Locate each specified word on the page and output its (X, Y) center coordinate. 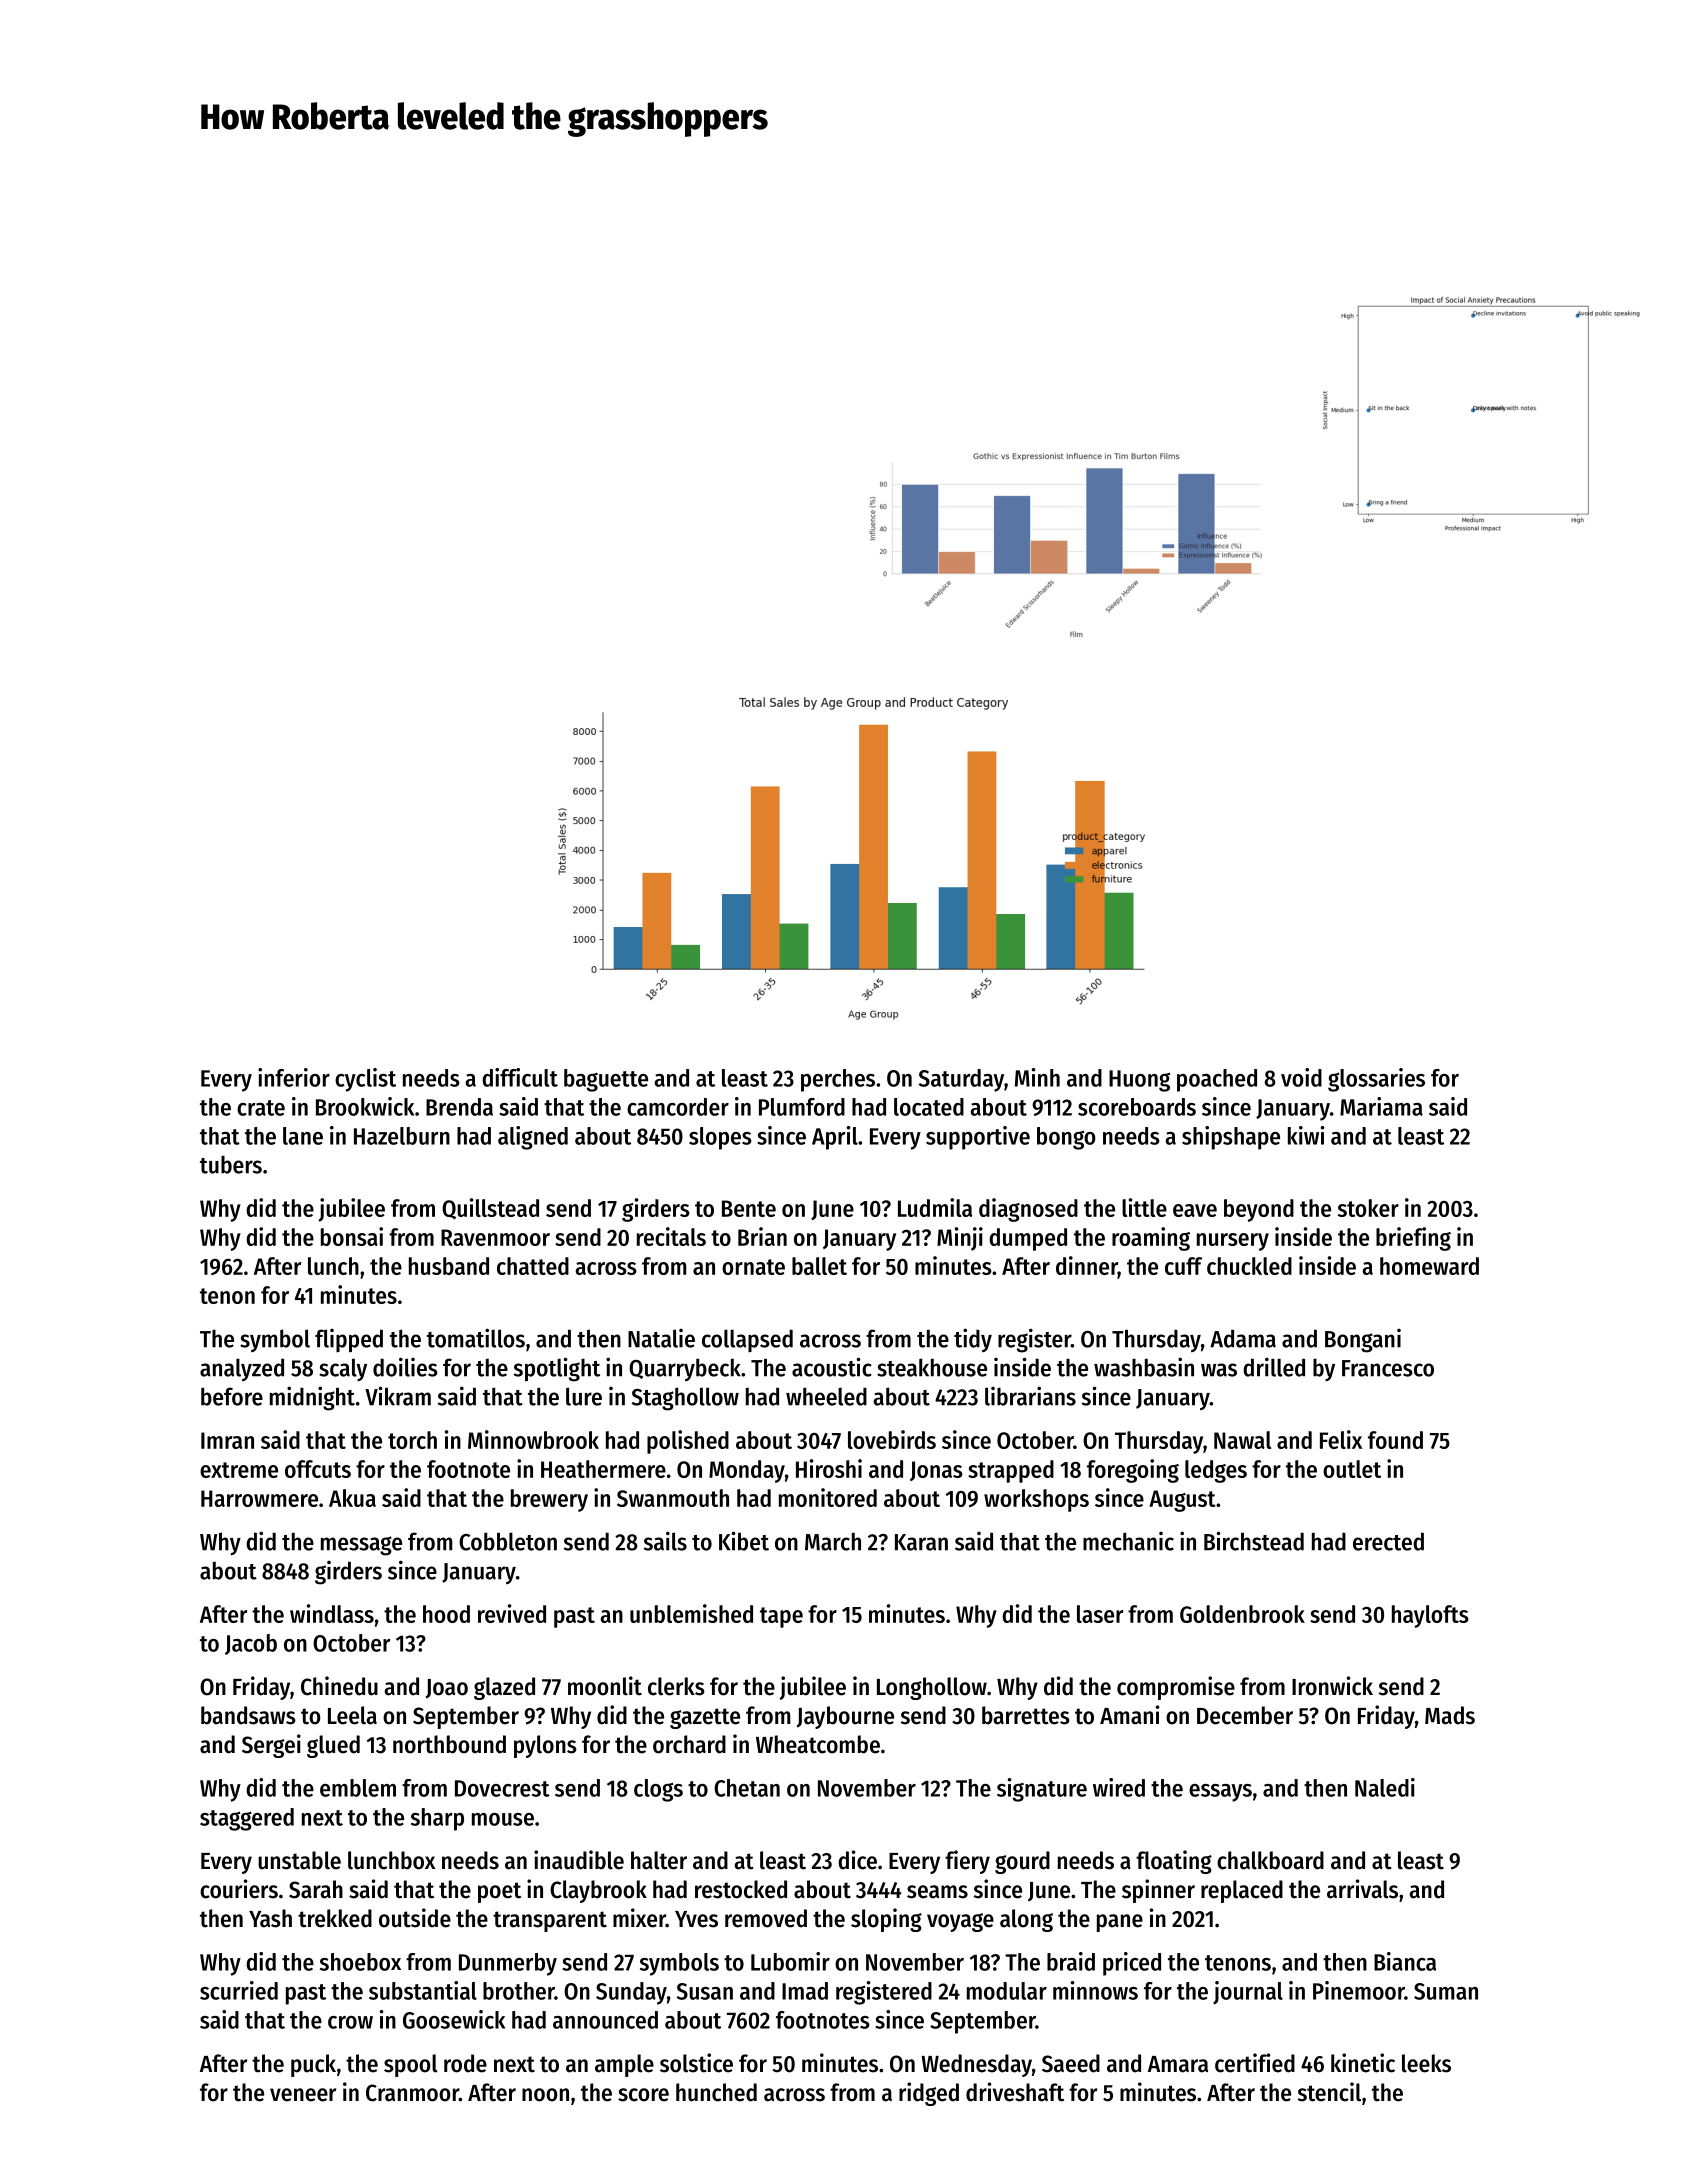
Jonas (936, 1471)
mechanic (1128, 1541)
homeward (1429, 1266)
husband (449, 1266)
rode (465, 2063)
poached (1217, 1080)
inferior (294, 1077)
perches (838, 1080)
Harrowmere (259, 1498)
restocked (741, 1889)
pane (1120, 1923)
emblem (358, 1788)
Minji (960, 1239)
